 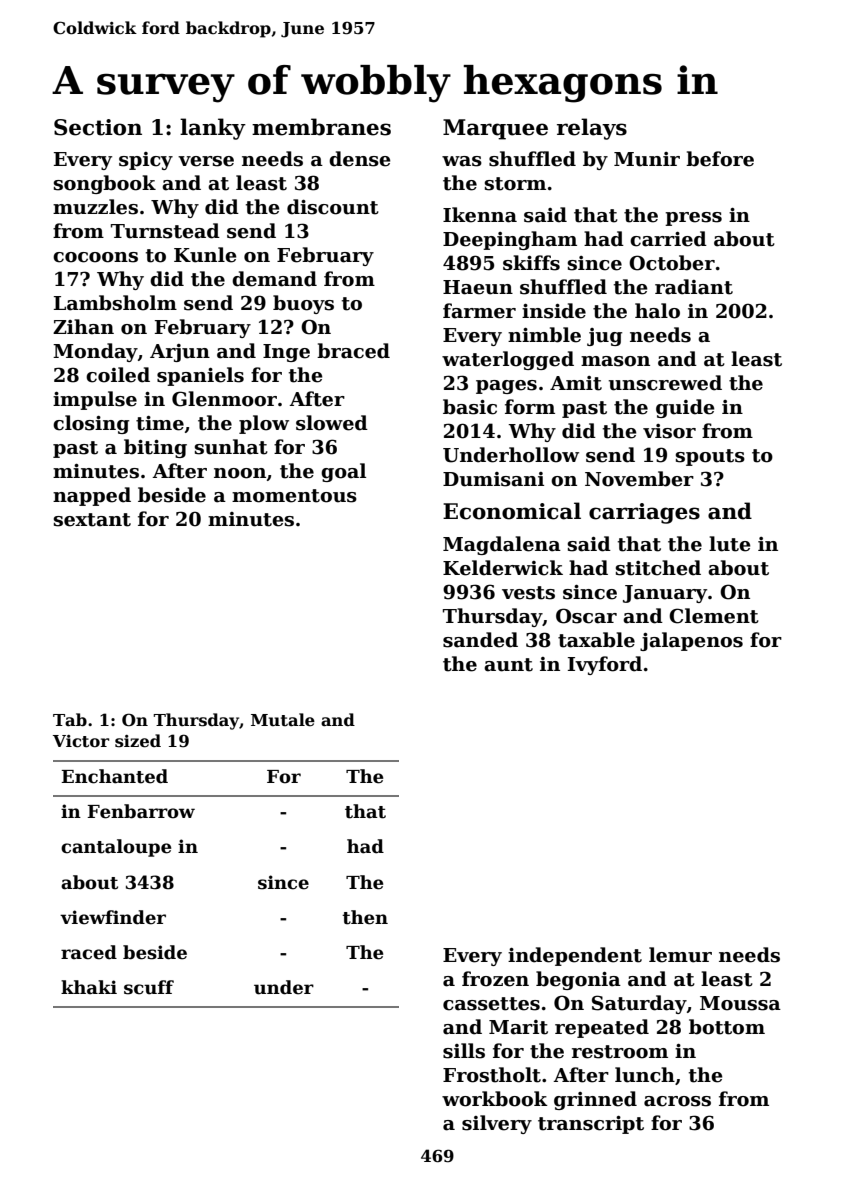 What do you see at coordinates (495, 129) in the image?
I see `Marquee` at bounding box center [495, 129].
